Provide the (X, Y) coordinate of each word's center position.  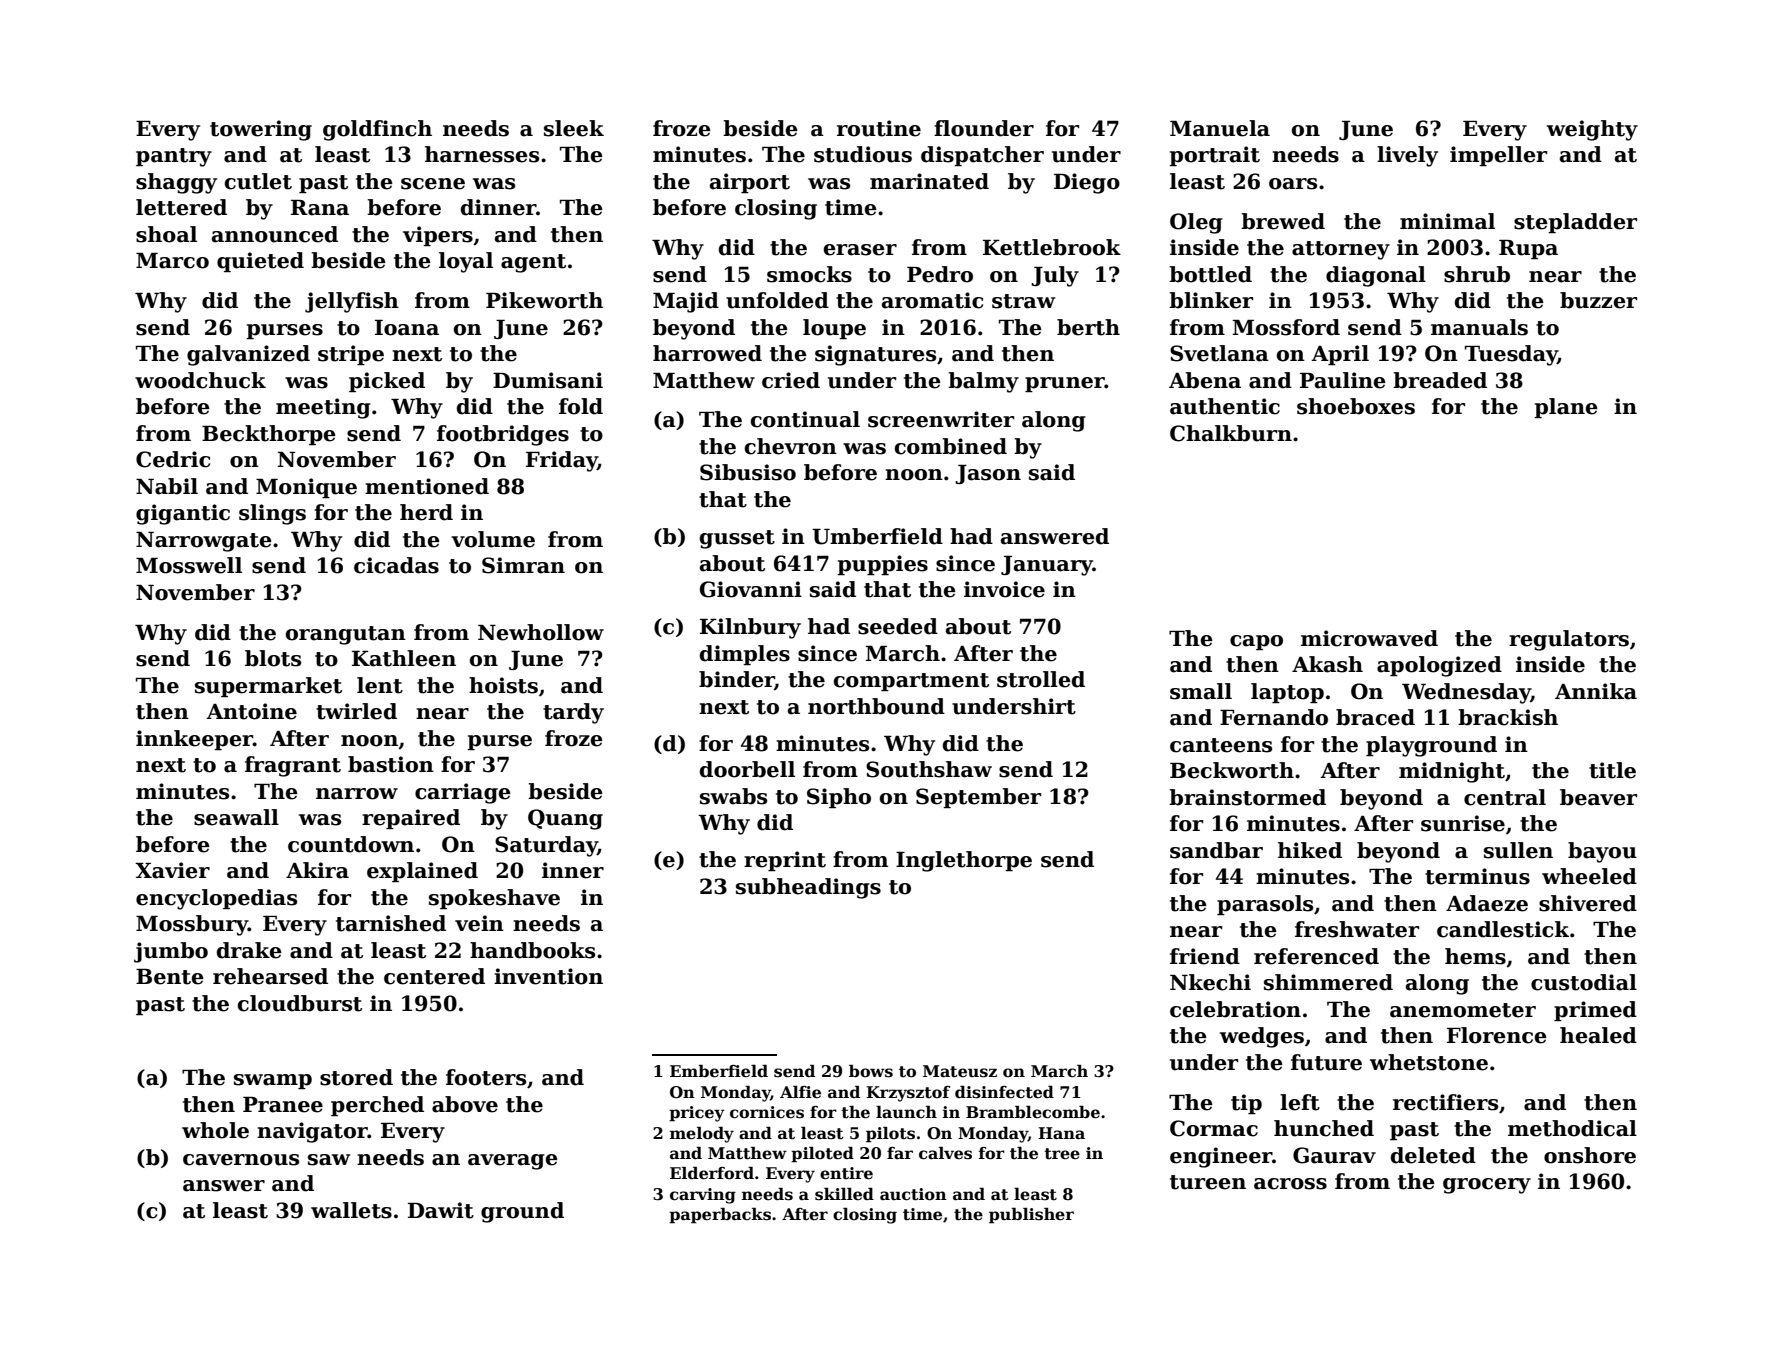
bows (871, 1071)
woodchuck (200, 380)
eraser (860, 250)
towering (261, 130)
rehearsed (270, 976)
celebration (1235, 1009)
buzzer (1598, 300)
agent (533, 263)
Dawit (441, 1210)
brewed (1283, 221)
